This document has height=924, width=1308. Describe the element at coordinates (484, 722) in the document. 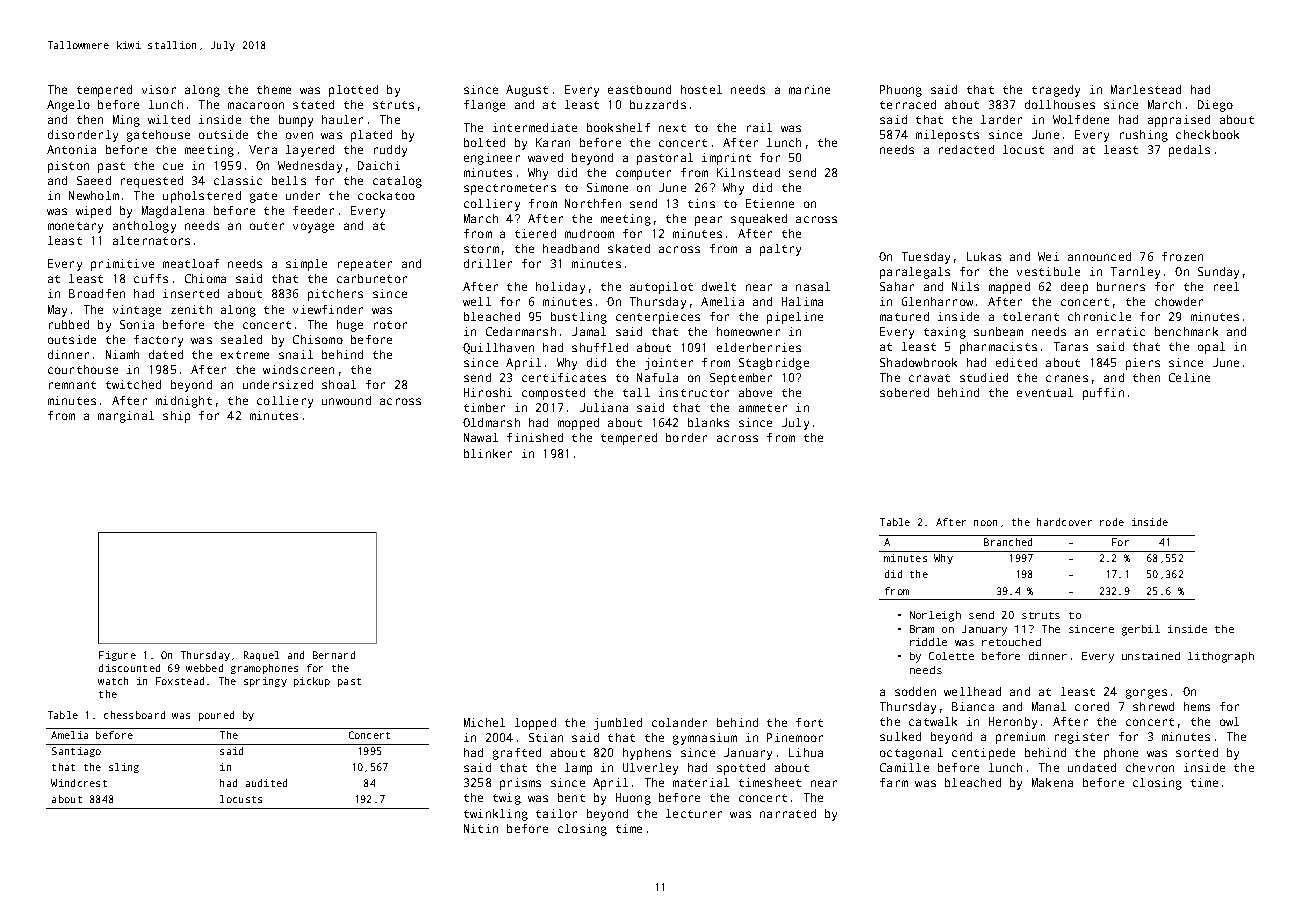

I see `Michel` at that location.
